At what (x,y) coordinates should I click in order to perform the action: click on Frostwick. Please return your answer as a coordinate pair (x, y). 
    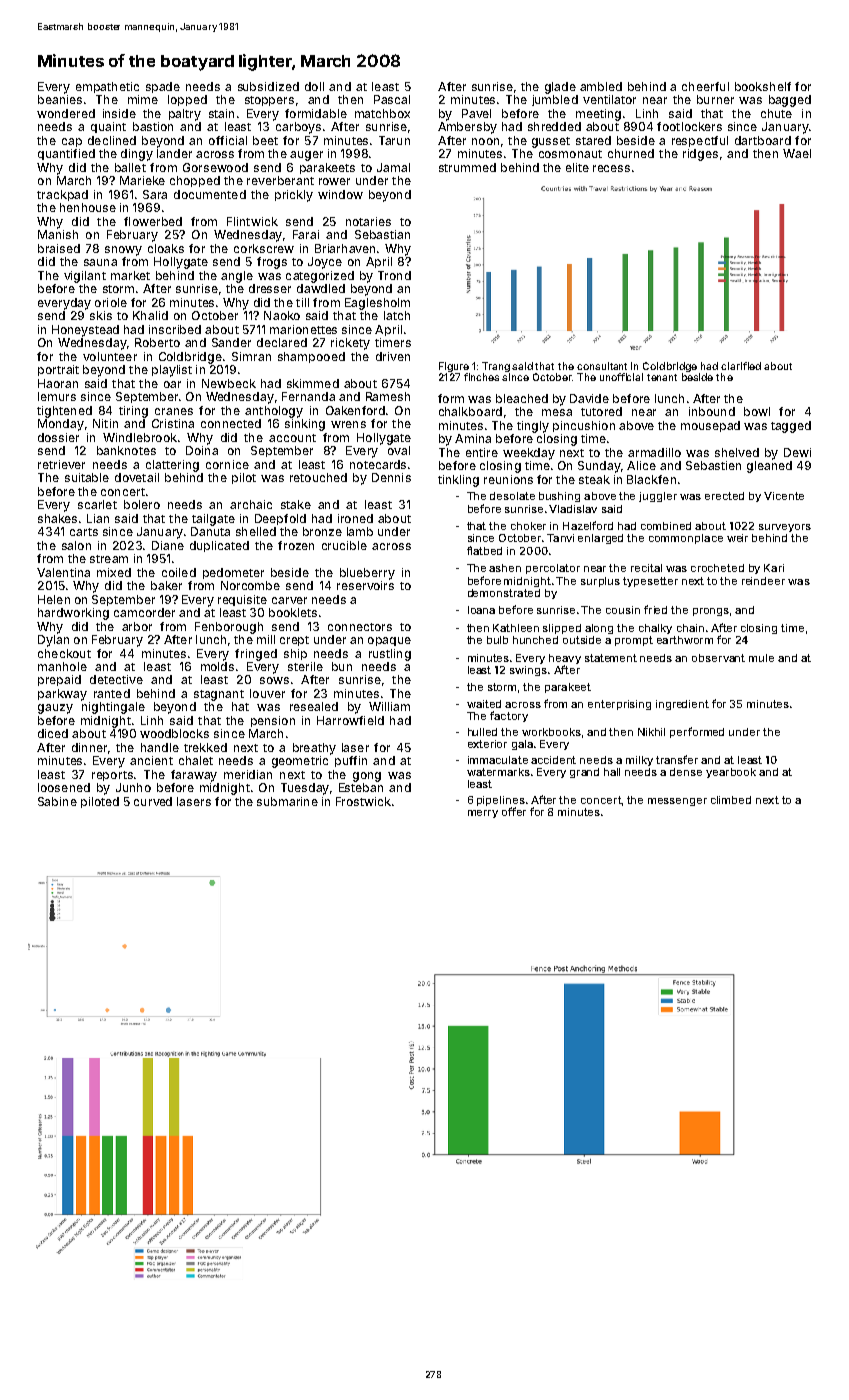
    Looking at the image, I should click on (363, 801).
